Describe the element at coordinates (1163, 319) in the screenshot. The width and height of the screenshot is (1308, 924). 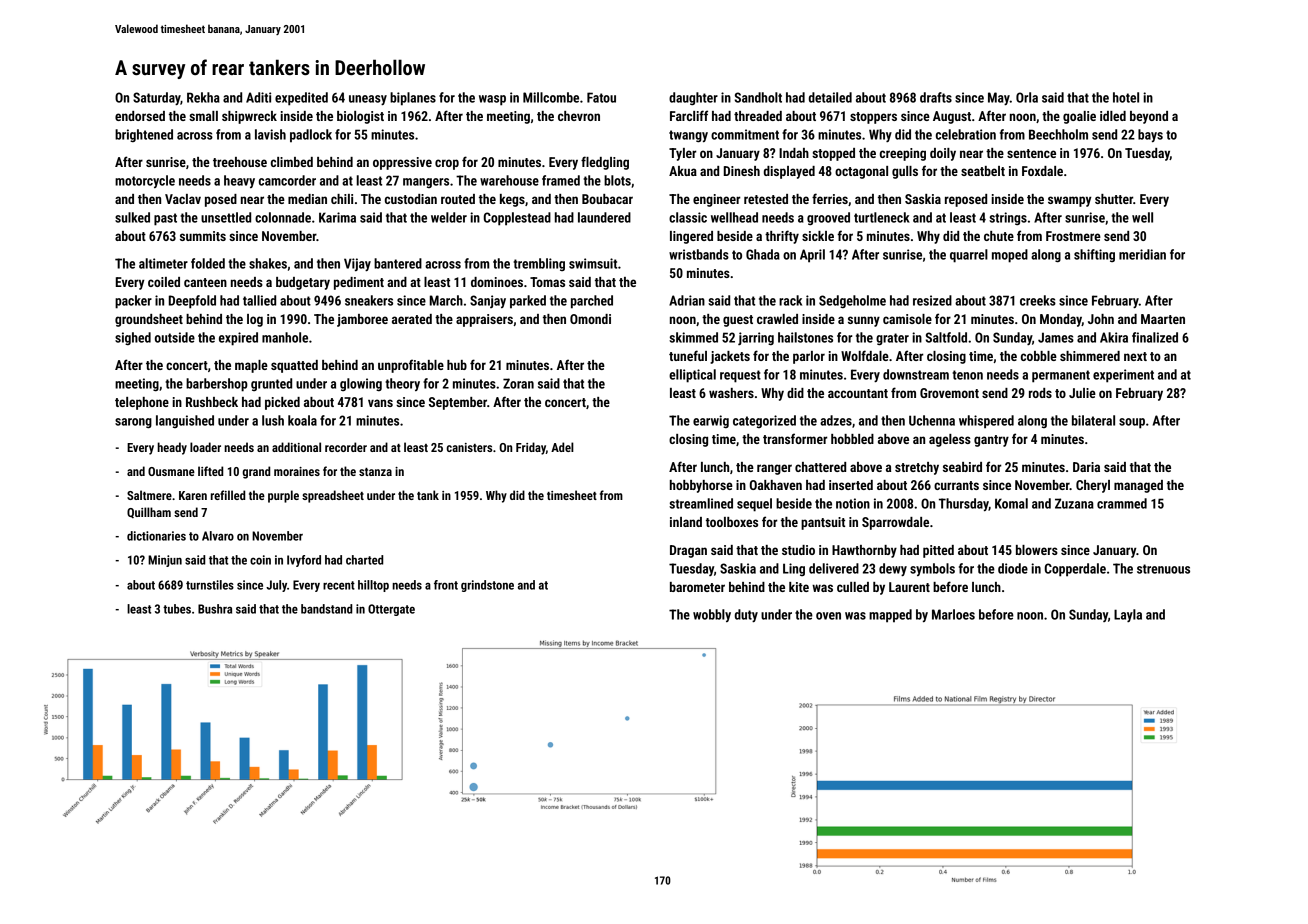
I see `Maarten` at that location.
